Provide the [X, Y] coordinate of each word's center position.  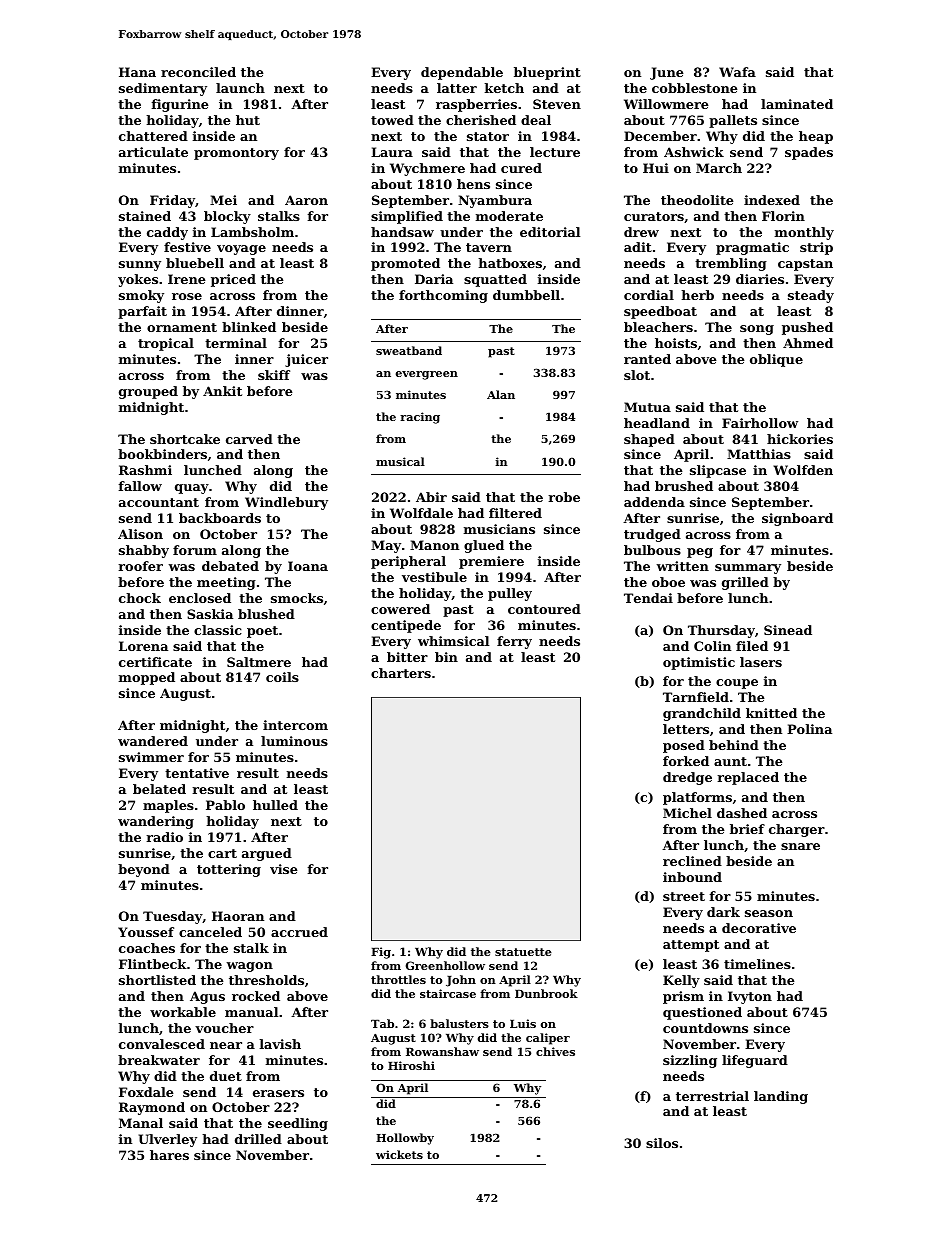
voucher [224, 1028]
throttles [398, 979]
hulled [275, 805]
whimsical [453, 641]
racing [420, 418]
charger [797, 830]
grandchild [702, 714]
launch [240, 88]
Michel [687, 813]
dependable [462, 73]
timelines [757, 964]
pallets [733, 121]
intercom [295, 725]
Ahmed [808, 343]
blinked [249, 327]
